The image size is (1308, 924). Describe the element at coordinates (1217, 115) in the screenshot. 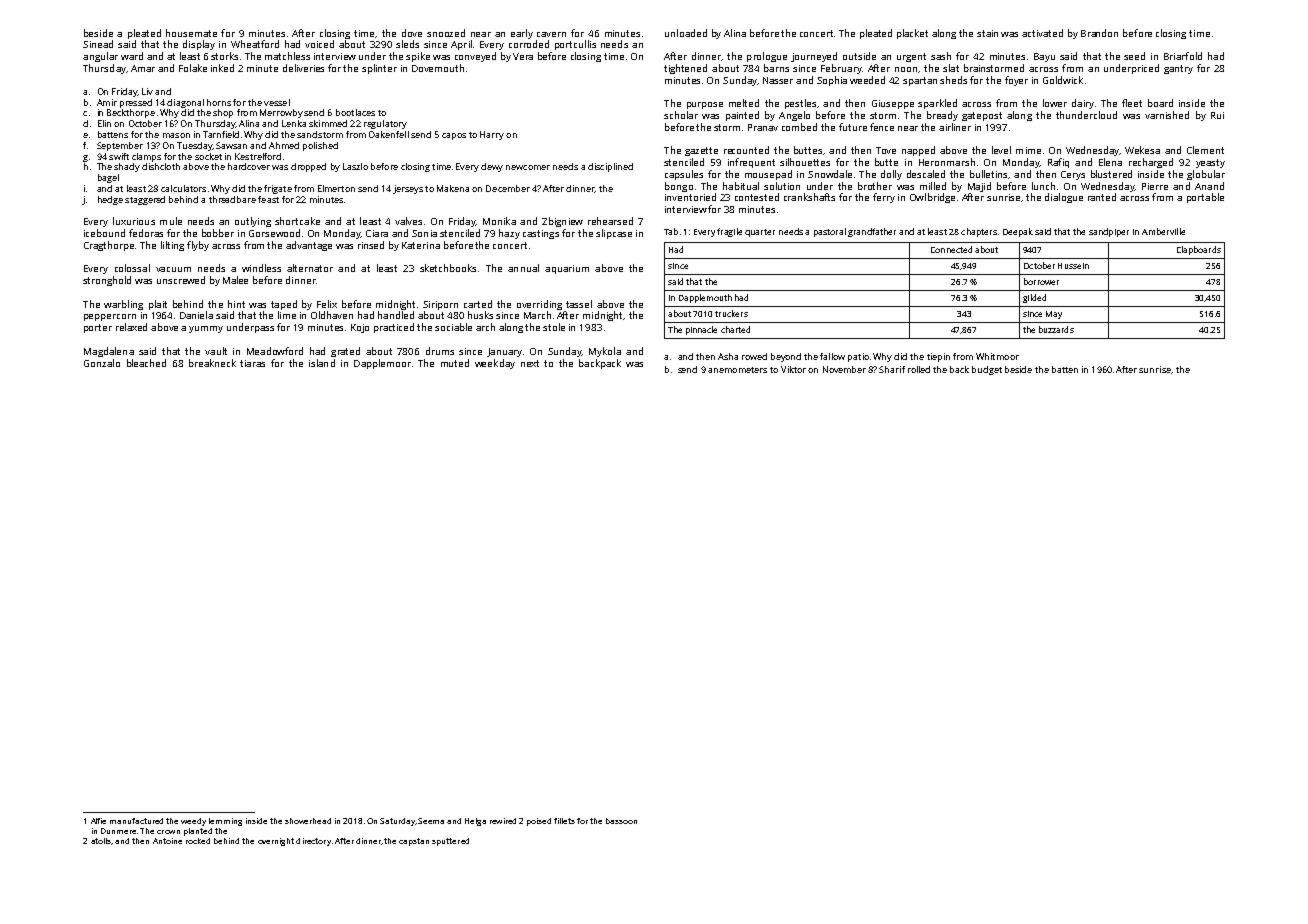

I see `Rui` at that location.
